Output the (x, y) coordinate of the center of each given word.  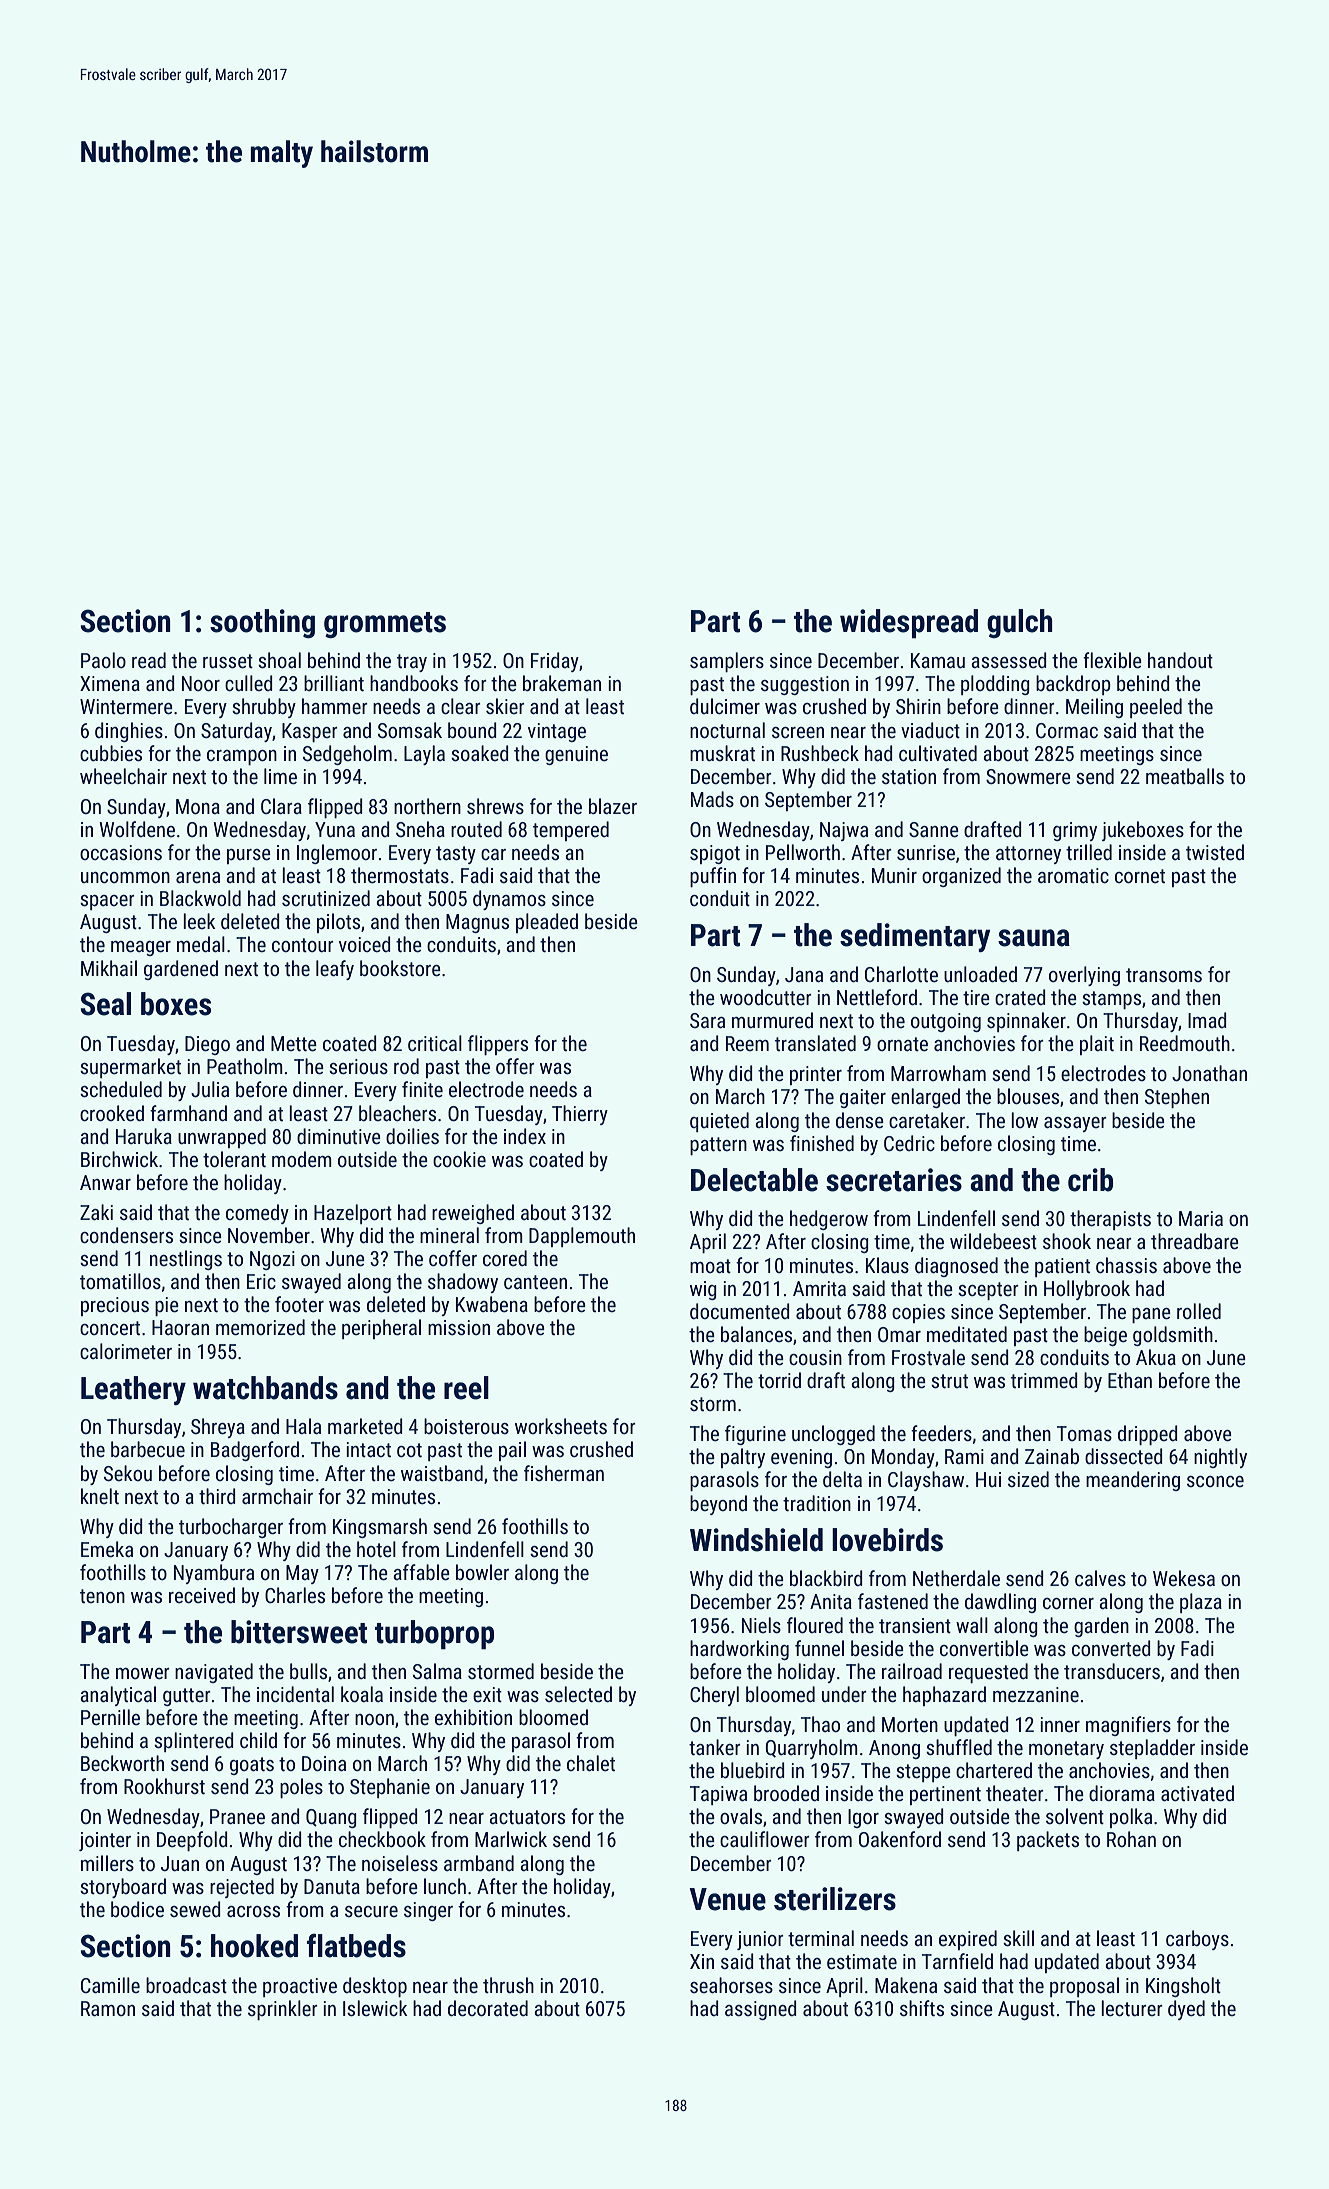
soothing (262, 623)
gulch (1020, 623)
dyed (1186, 2010)
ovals (741, 1816)
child (258, 1740)
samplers (727, 662)
